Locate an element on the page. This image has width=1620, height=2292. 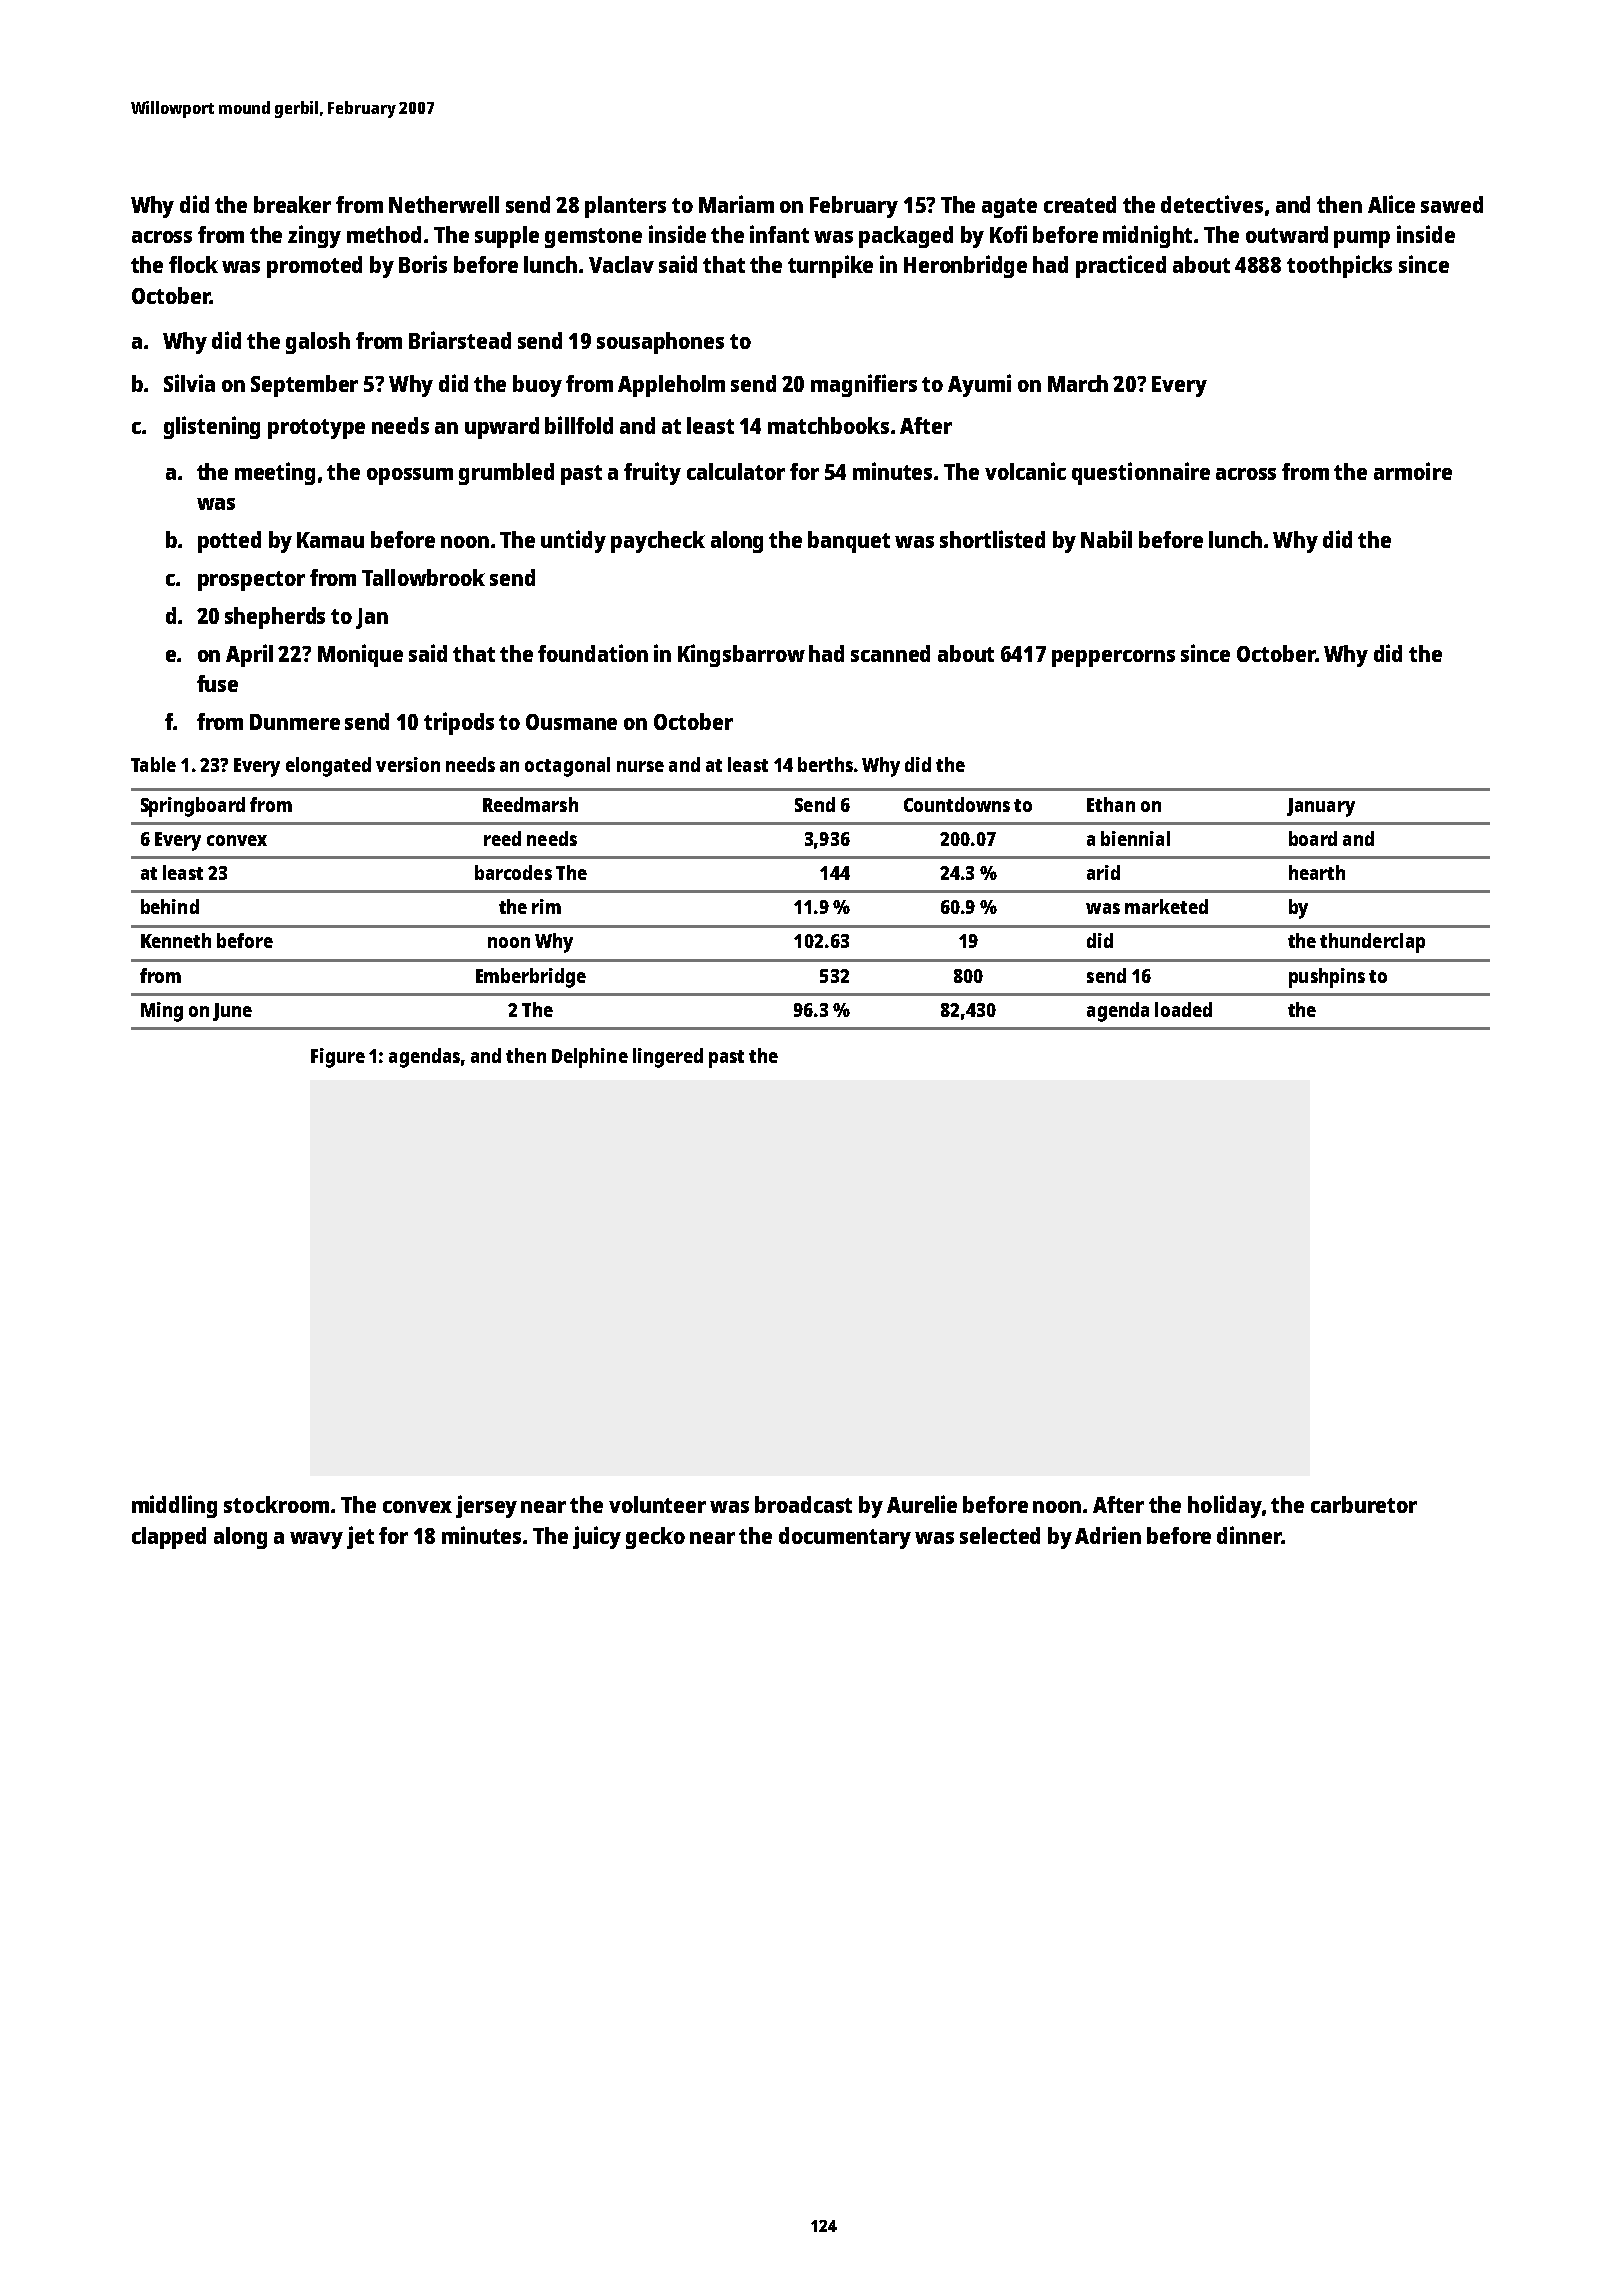
middling is located at coordinates (174, 1506).
